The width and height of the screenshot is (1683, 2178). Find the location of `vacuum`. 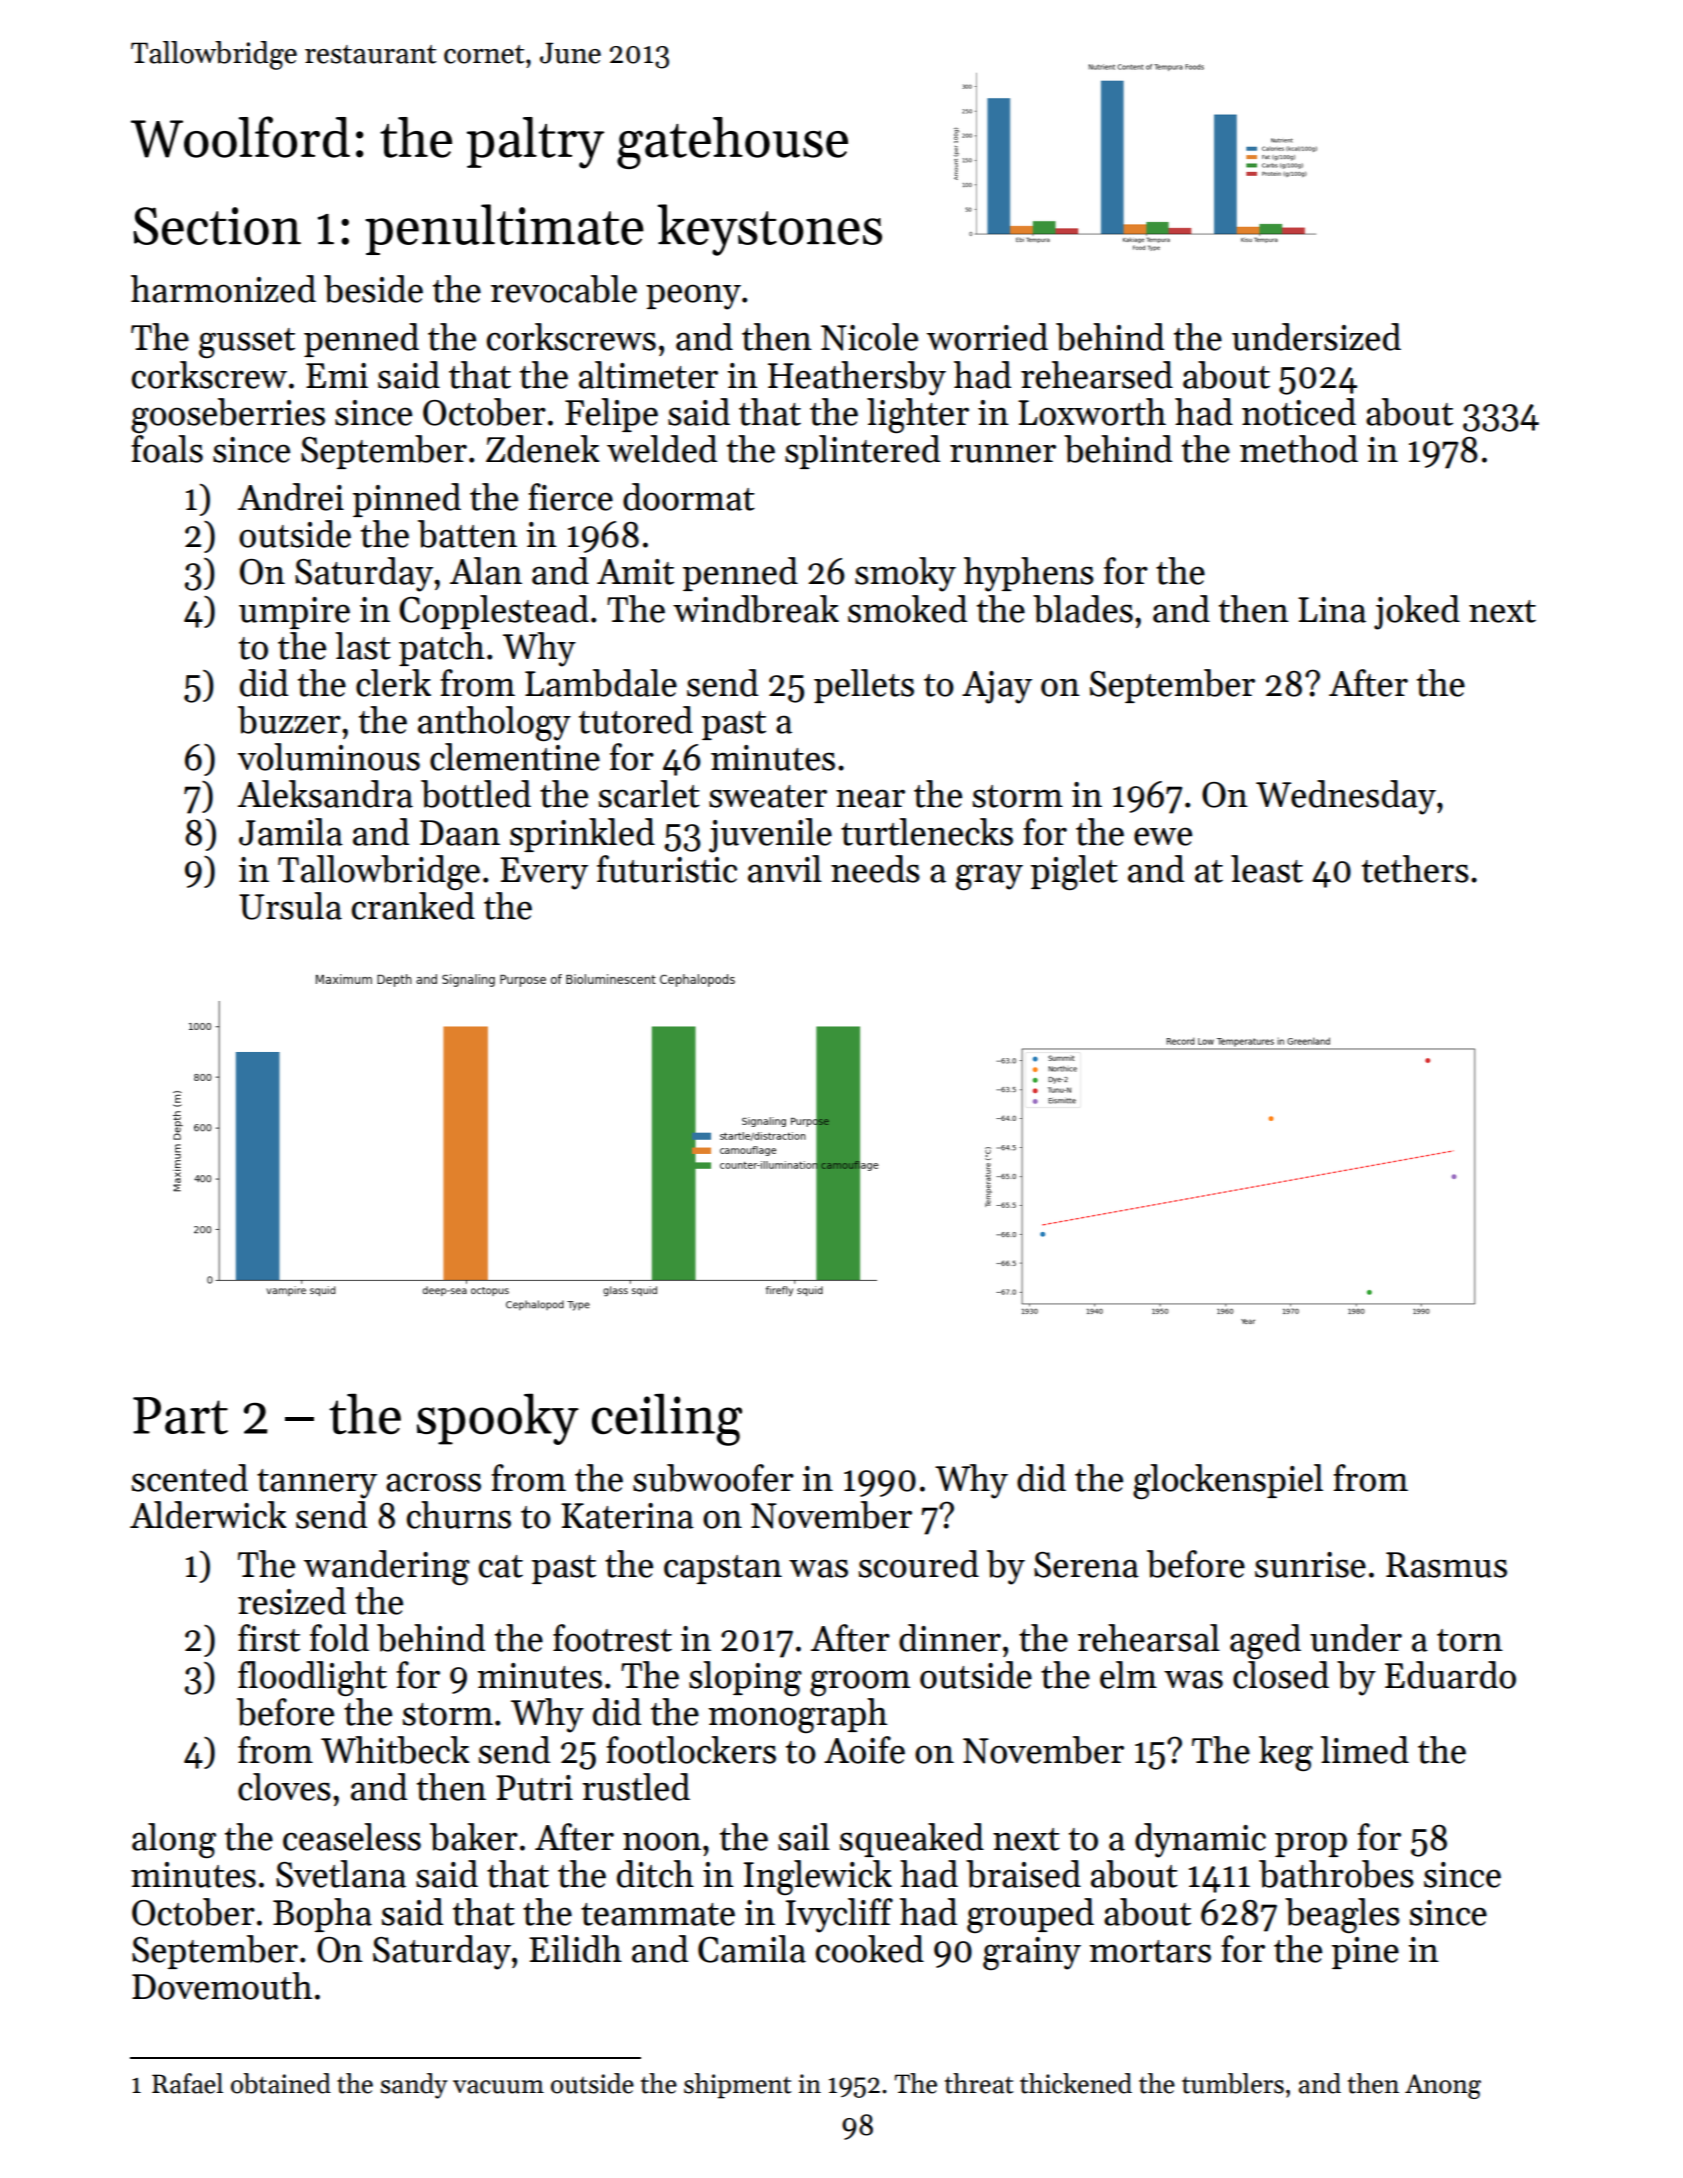

vacuum is located at coordinates (498, 2087).
